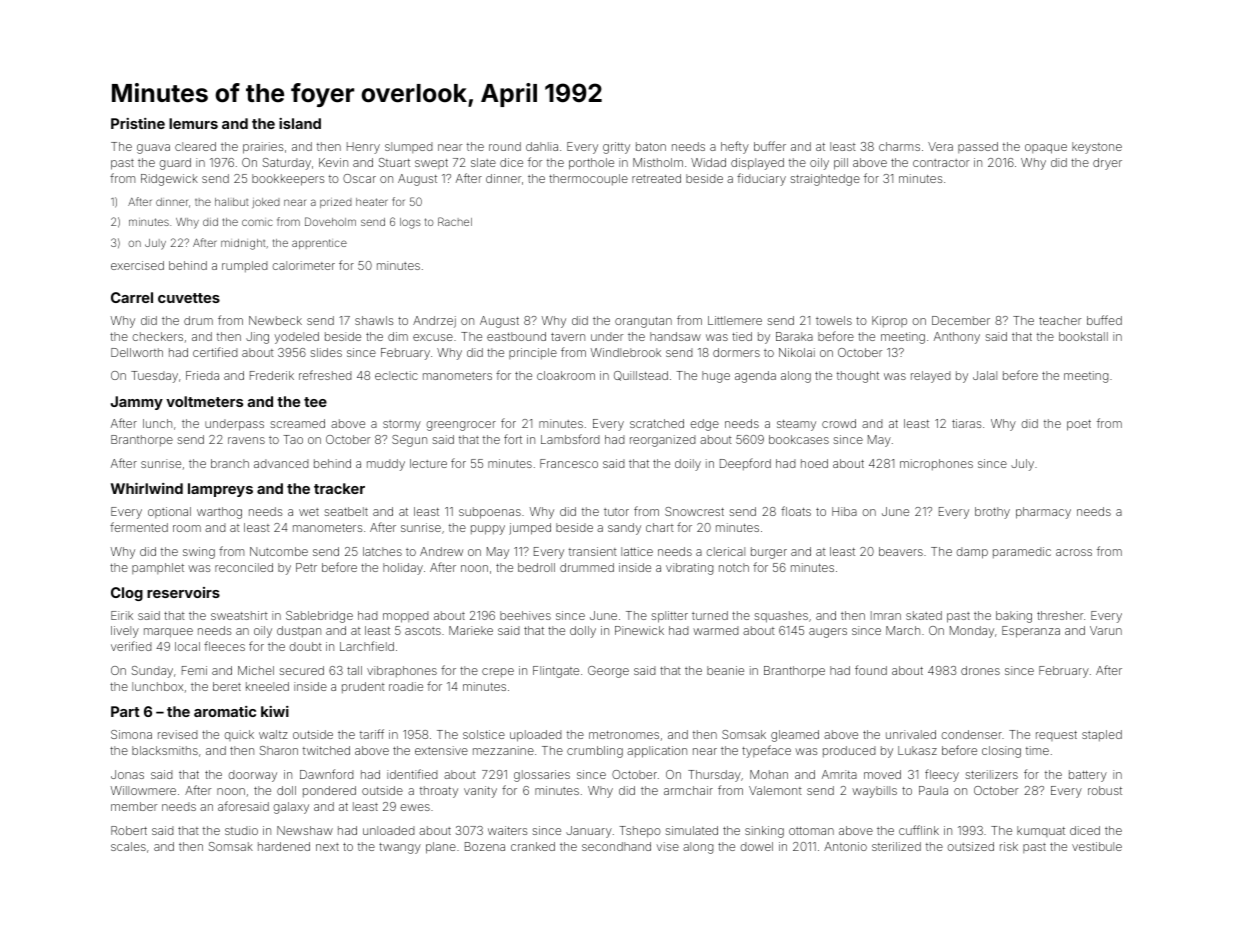 This screenshot has width=1233, height=952. What do you see at coordinates (643, 322) in the screenshot?
I see `orangutan` at bounding box center [643, 322].
